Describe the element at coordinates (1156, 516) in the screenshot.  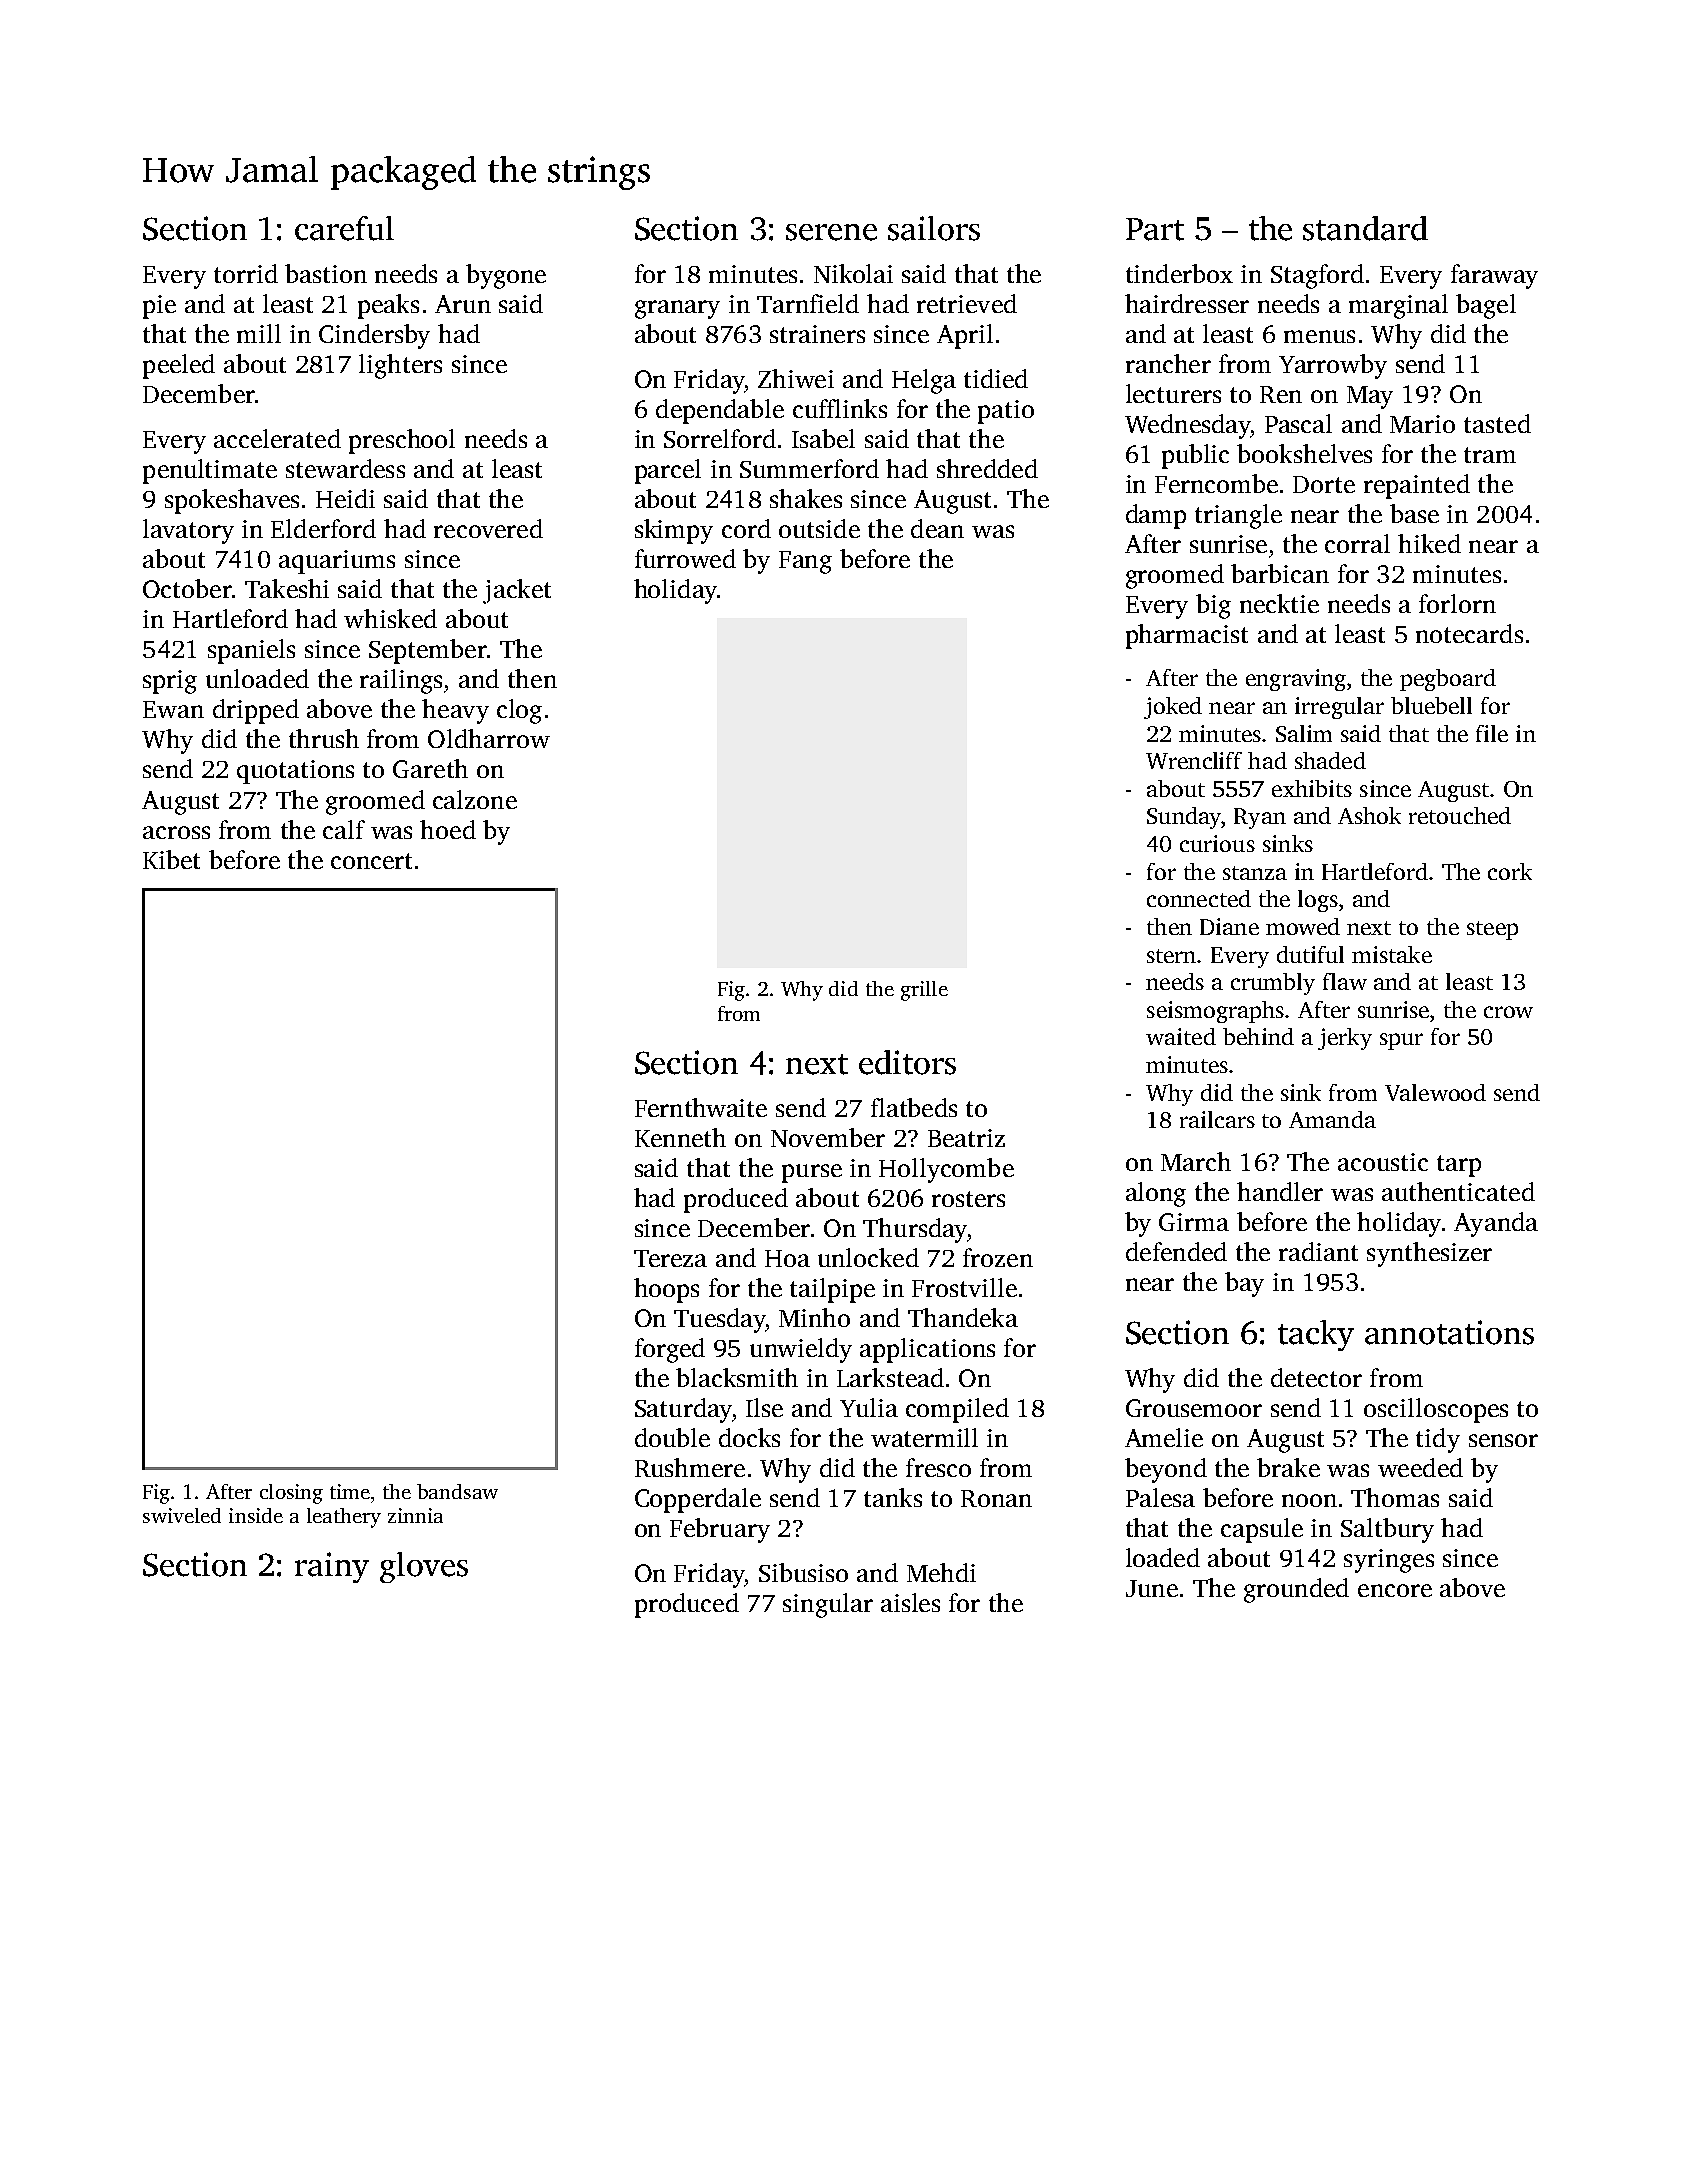
I see `damp` at that location.
